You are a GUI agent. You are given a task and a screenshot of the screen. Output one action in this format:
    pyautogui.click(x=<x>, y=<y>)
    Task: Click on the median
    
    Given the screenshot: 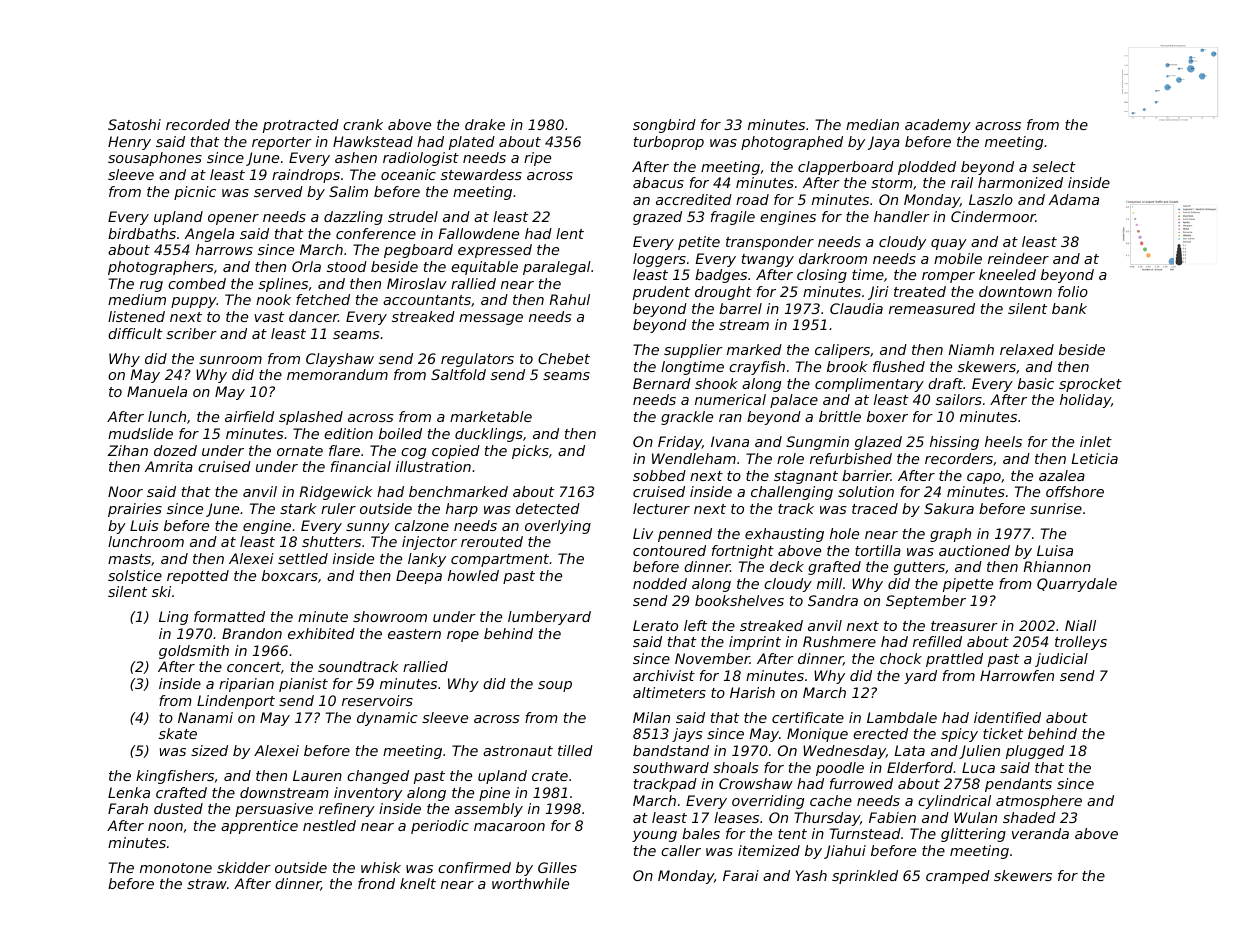 What is the action you would take?
    pyautogui.click(x=872, y=124)
